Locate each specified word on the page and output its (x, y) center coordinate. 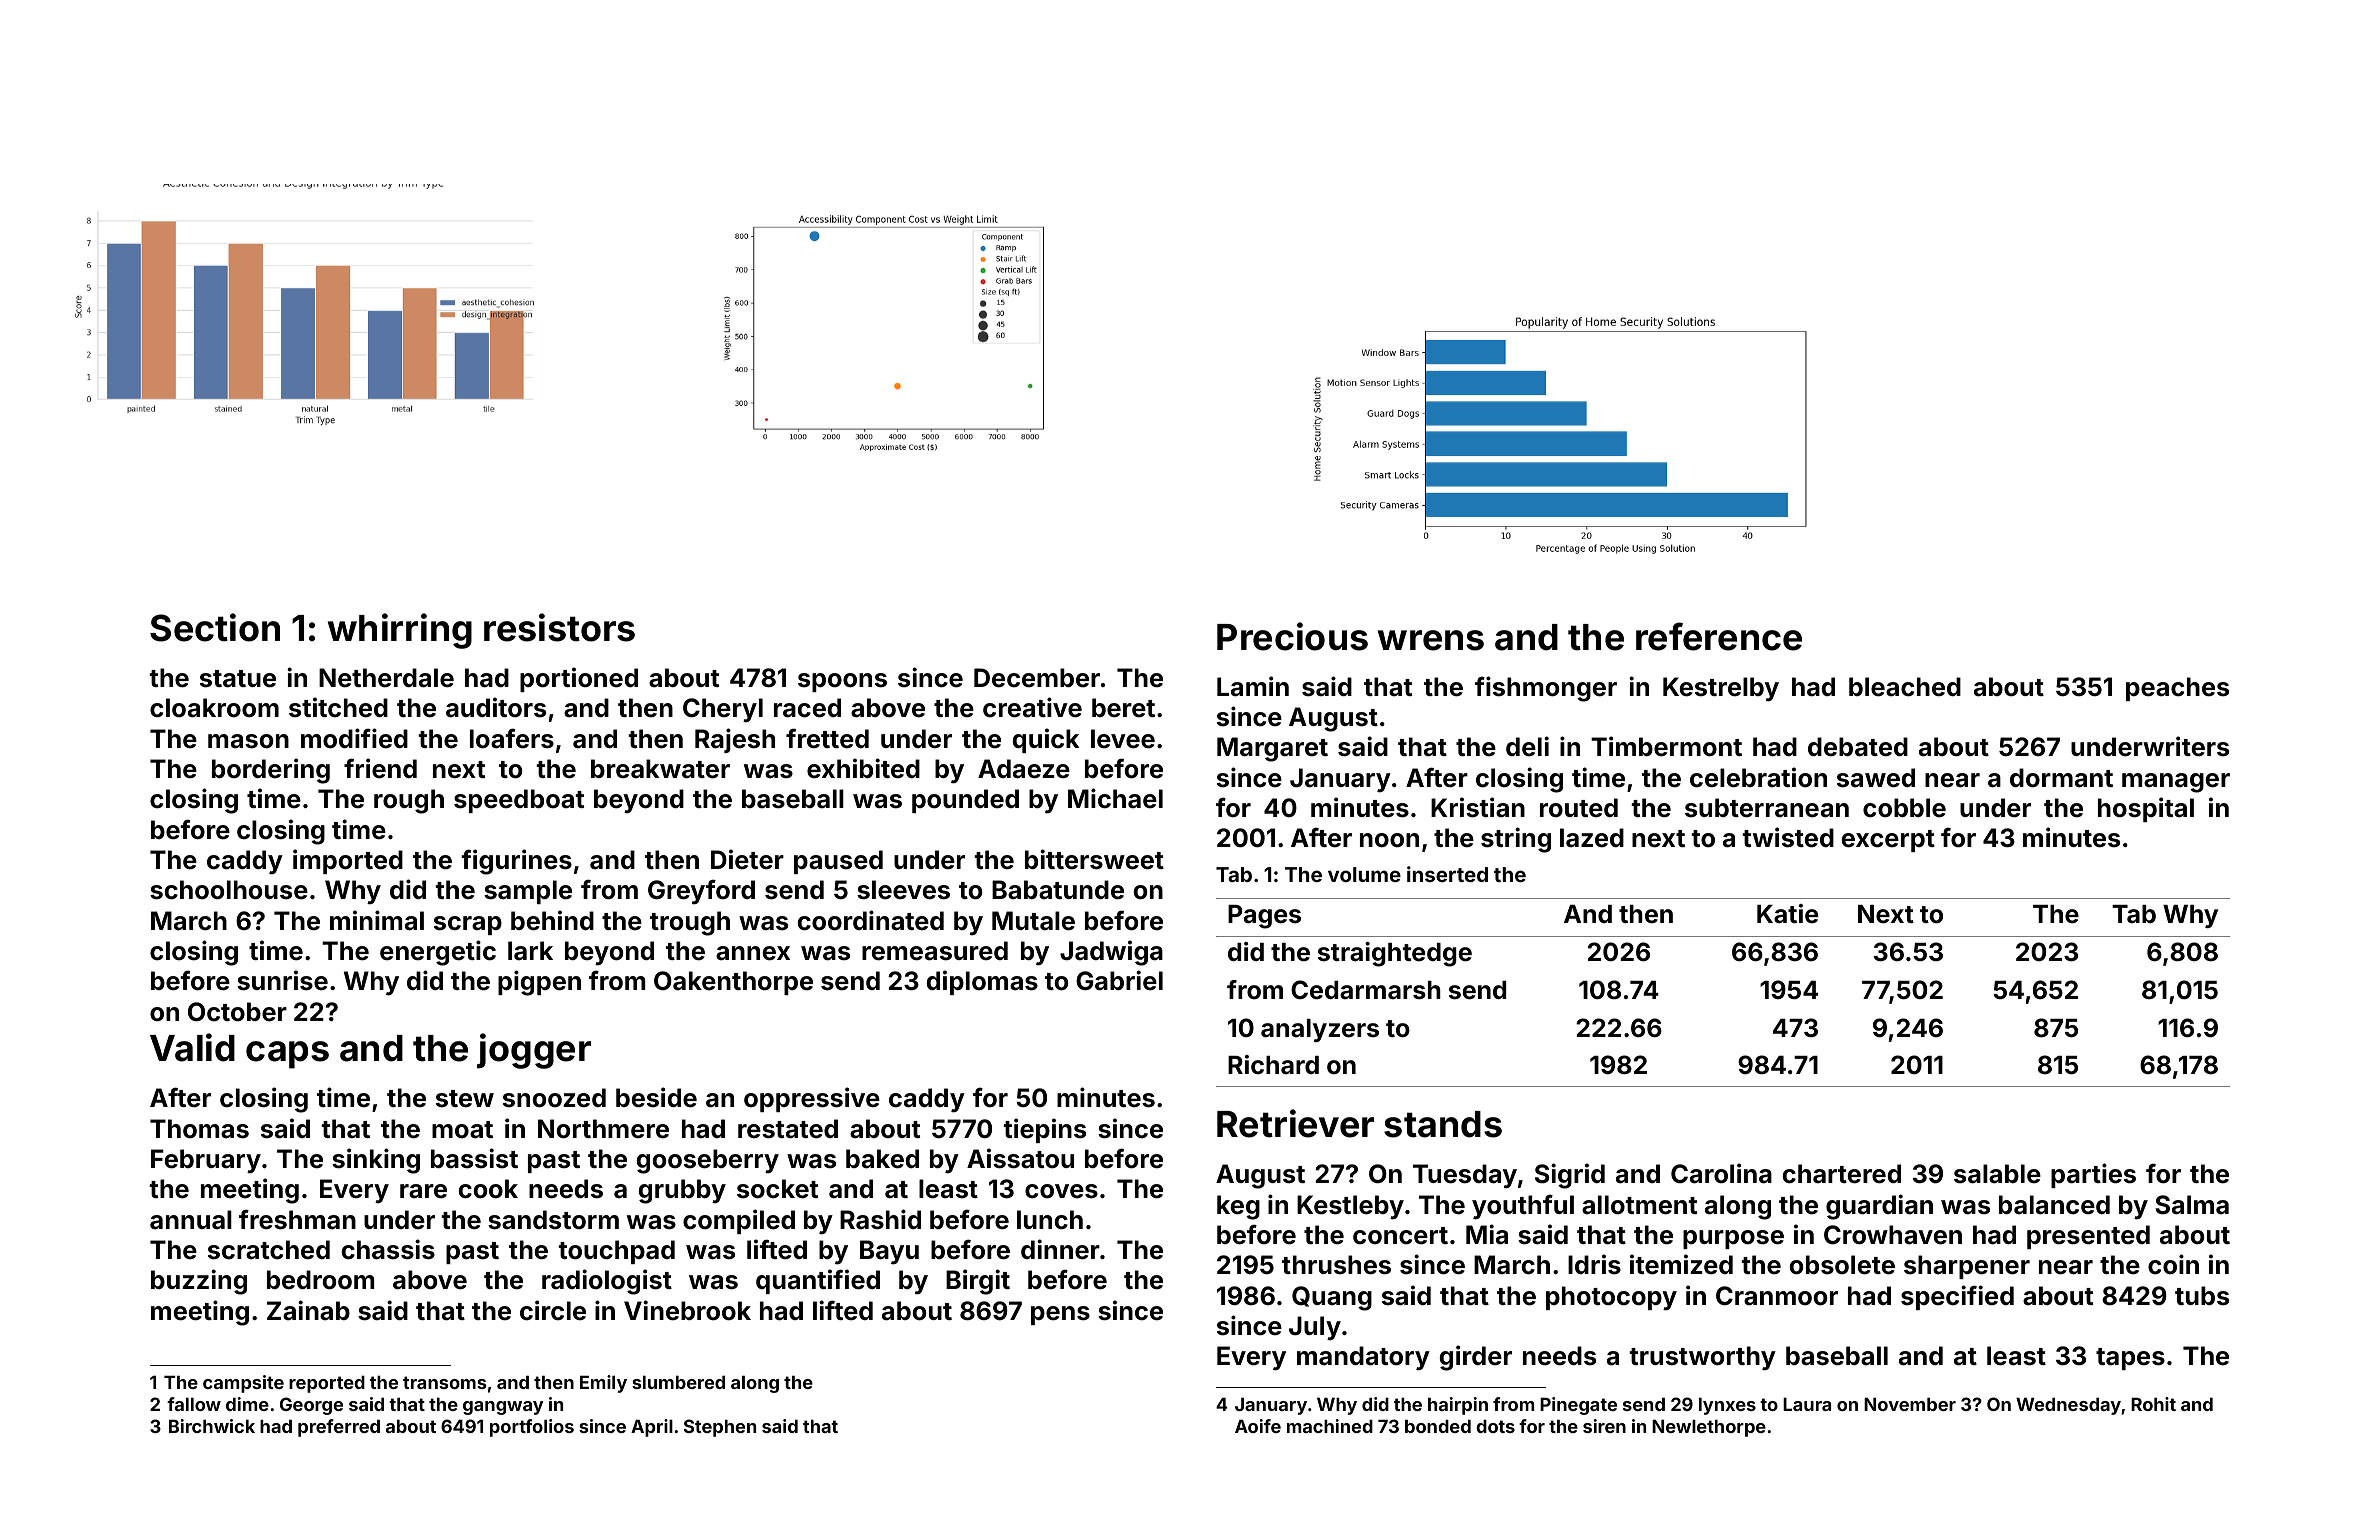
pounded (965, 801)
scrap (468, 925)
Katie (1787, 913)
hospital (2146, 809)
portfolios (532, 1428)
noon (1389, 840)
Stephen (720, 1428)
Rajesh (735, 740)
